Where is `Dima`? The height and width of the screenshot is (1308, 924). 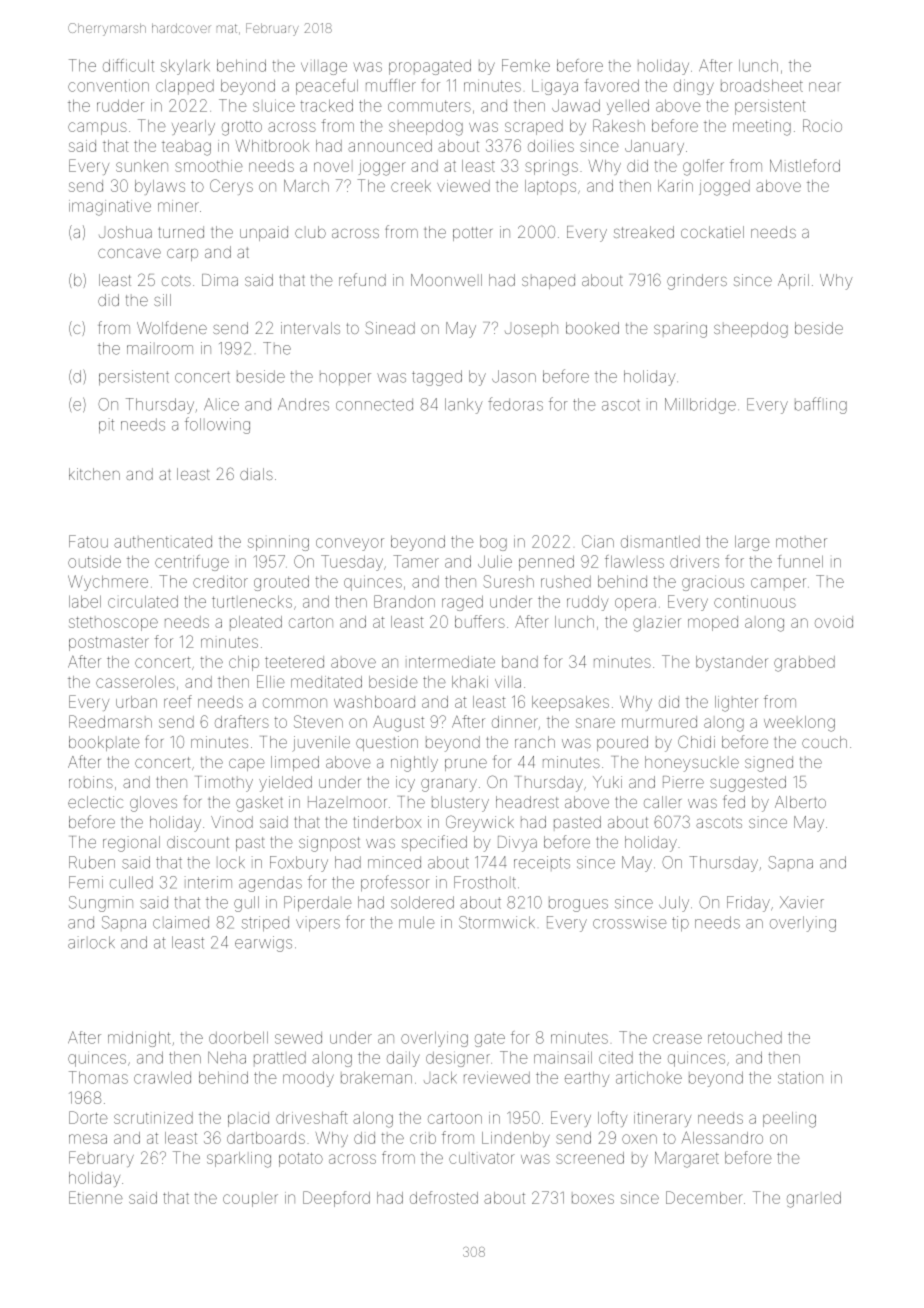
Dima is located at coordinates (220, 280).
